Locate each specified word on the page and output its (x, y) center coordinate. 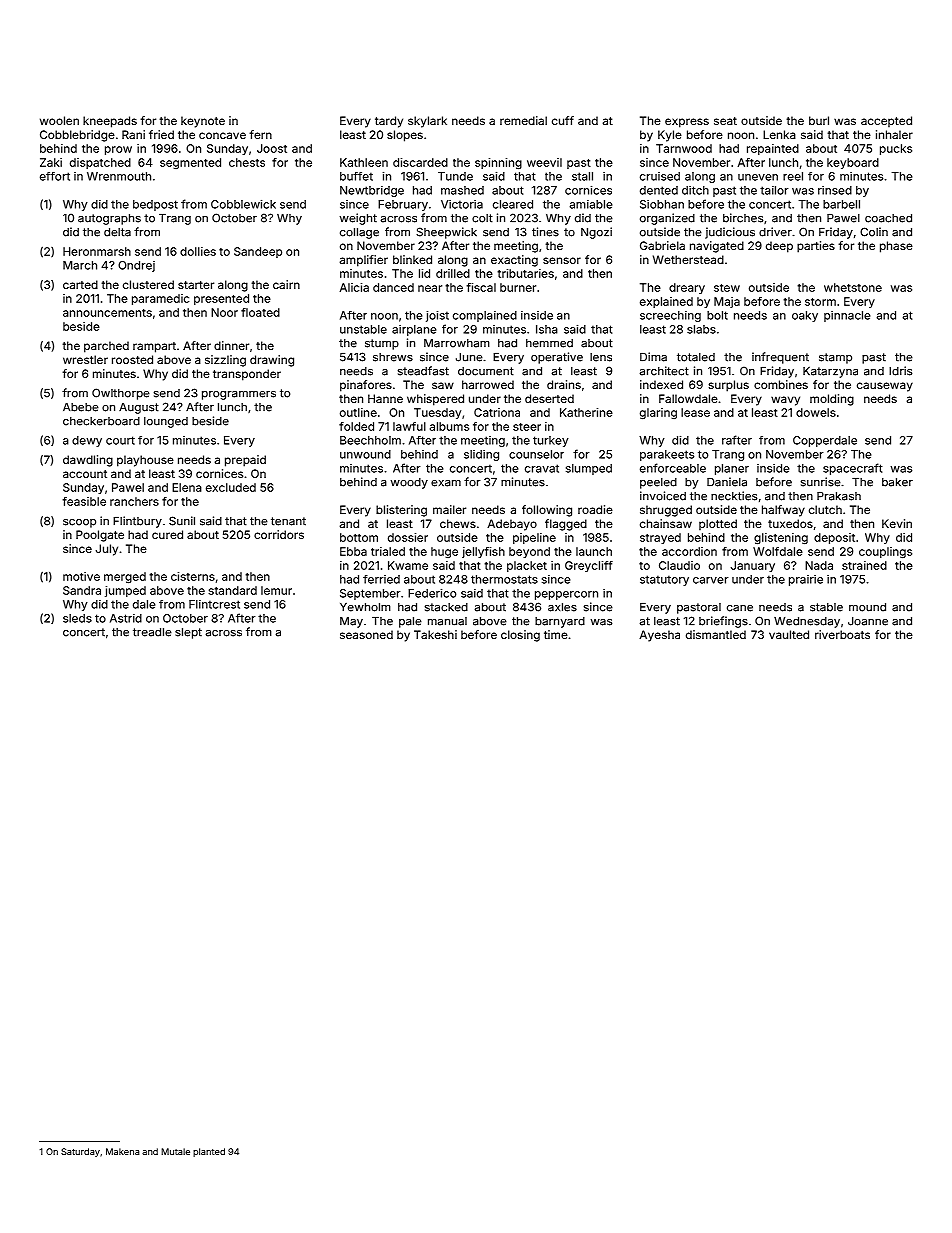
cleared (513, 204)
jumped (125, 591)
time (556, 634)
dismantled (716, 634)
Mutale (175, 1151)
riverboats (842, 634)
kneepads (110, 122)
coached (888, 218)
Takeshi (435, 634)
